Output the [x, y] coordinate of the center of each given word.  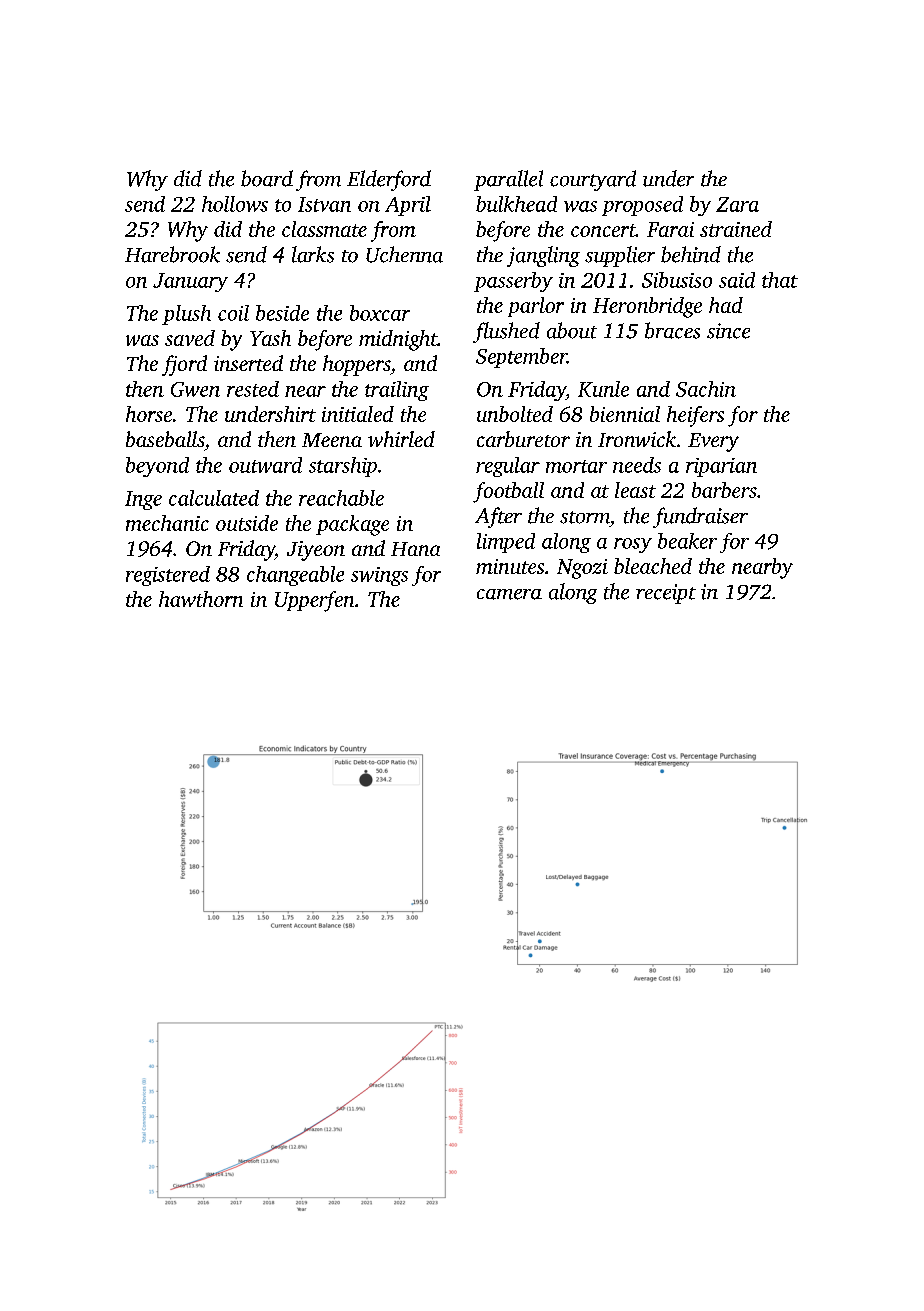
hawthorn [201, 599]
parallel [508, 180]
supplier [620, 256]
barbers [724, 490]
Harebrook [172, 254]
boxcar [380, 313]
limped [506, 543]
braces [672, 330]
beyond [157, 467]
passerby [513, 282]
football [508, 492]
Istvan [324, 204]
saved [190, 338]
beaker [687, 541]
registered [168, 576]
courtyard [593, 180]
